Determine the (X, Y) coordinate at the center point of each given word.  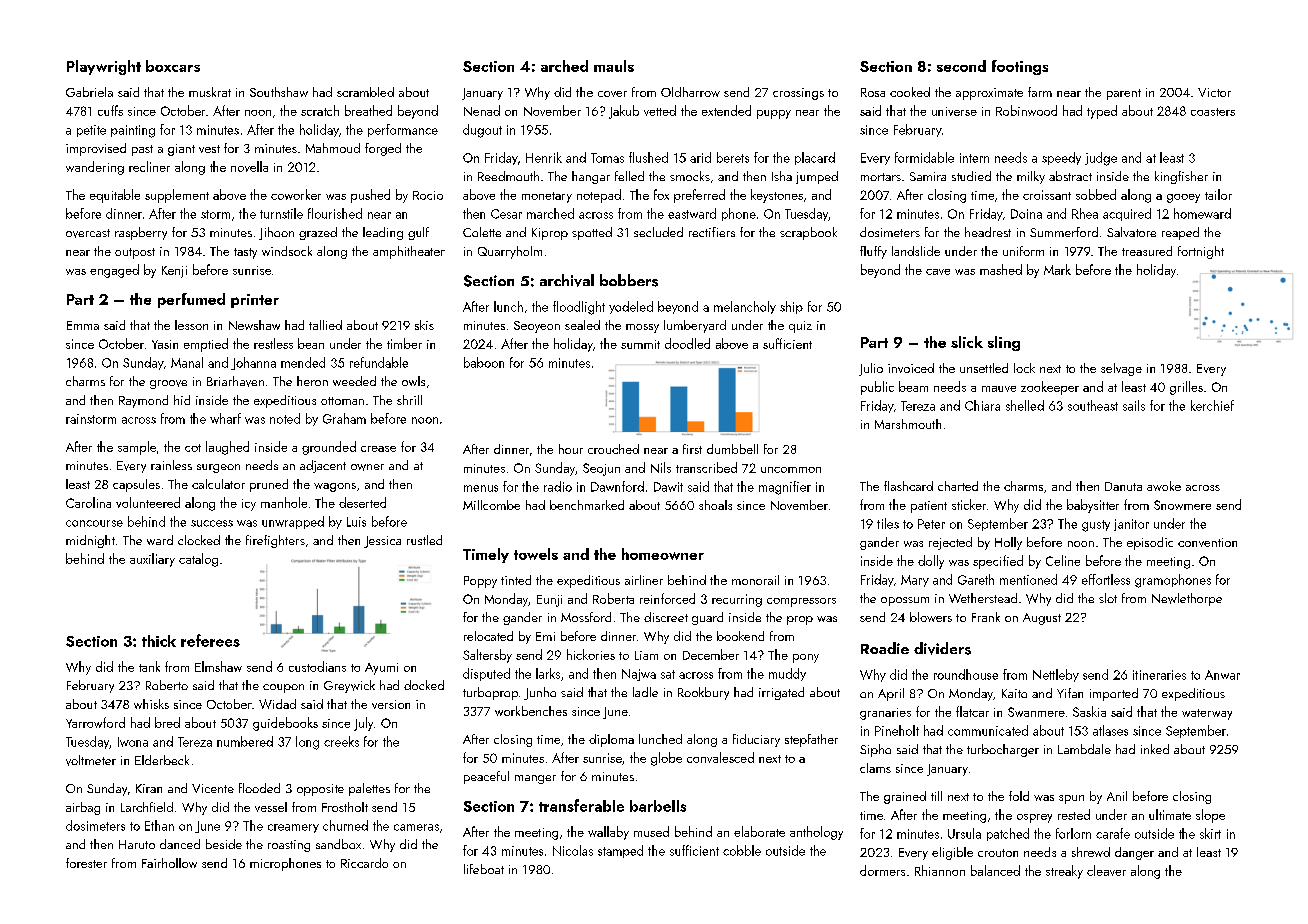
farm (1040, 92)
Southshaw (279, 92)
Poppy (480, 582)
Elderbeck (162, 760)
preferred (699, 196)
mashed (1001, 269)
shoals (715, 505)
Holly (1008, 543)
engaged (114, 271)
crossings (798, 94)
